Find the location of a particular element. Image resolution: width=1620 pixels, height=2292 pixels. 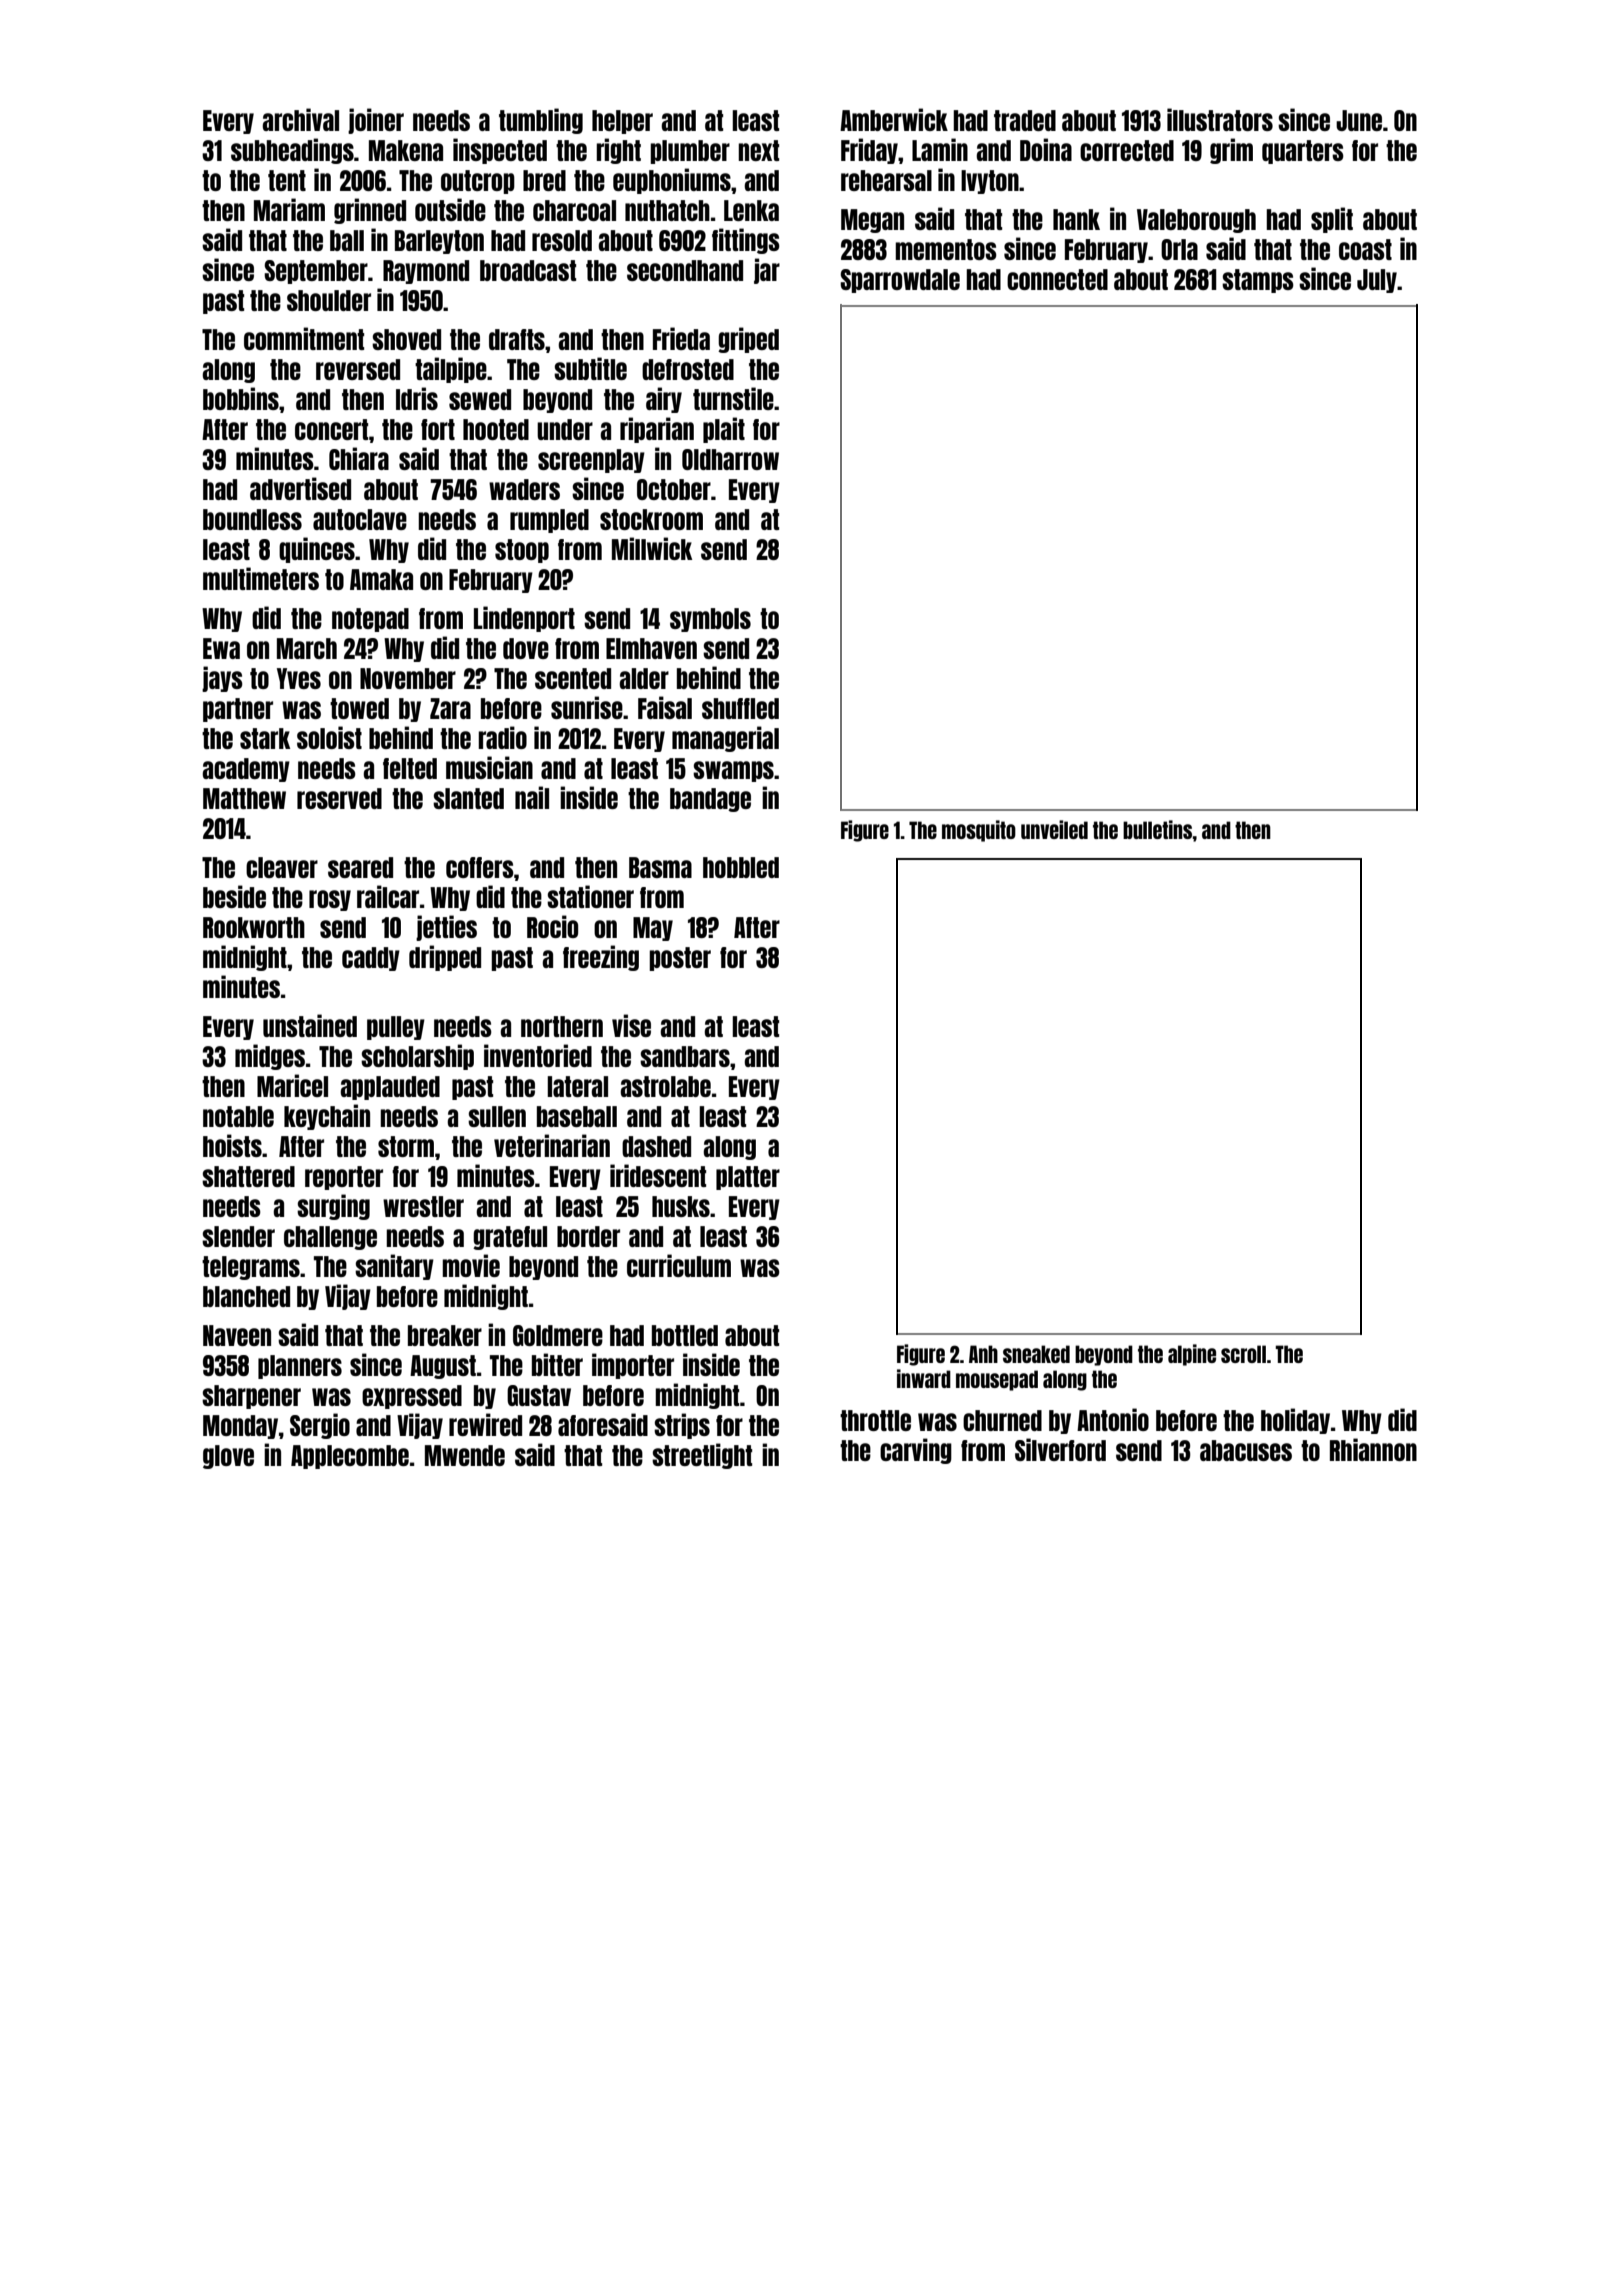

musician is located at coordinates (489, 767).
